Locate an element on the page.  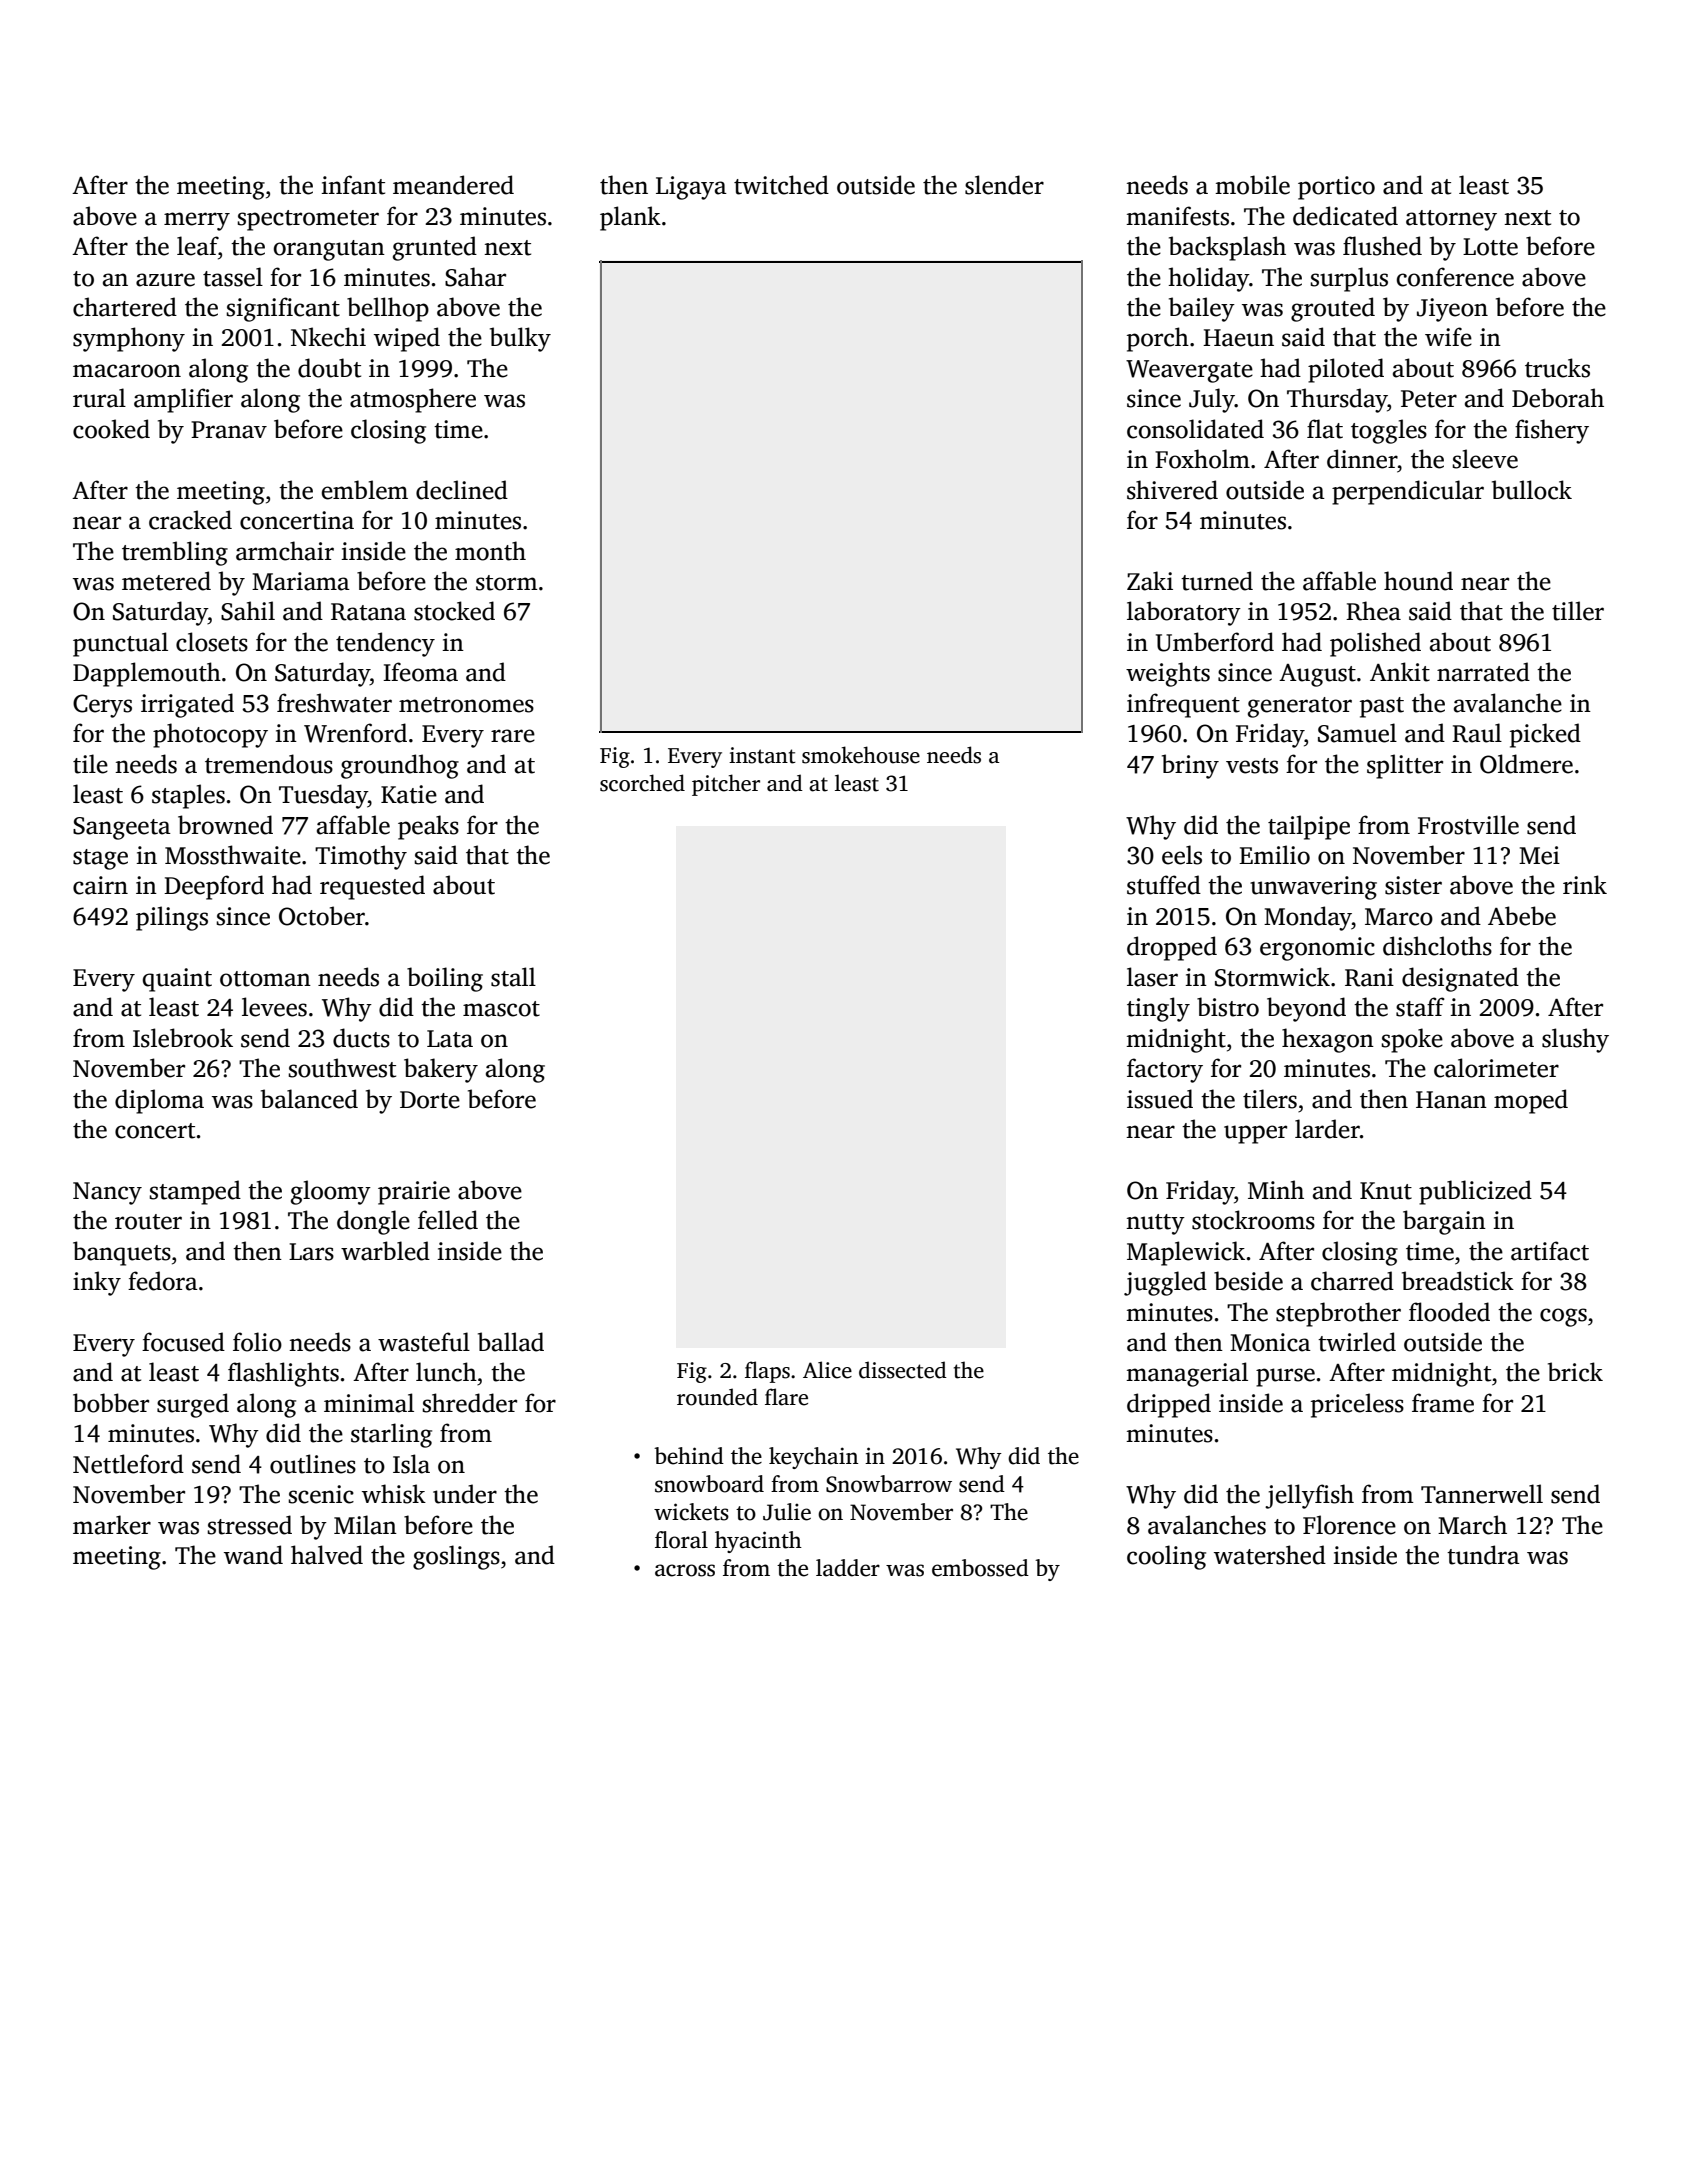
bellhop is located at coordinates (388, 309).
